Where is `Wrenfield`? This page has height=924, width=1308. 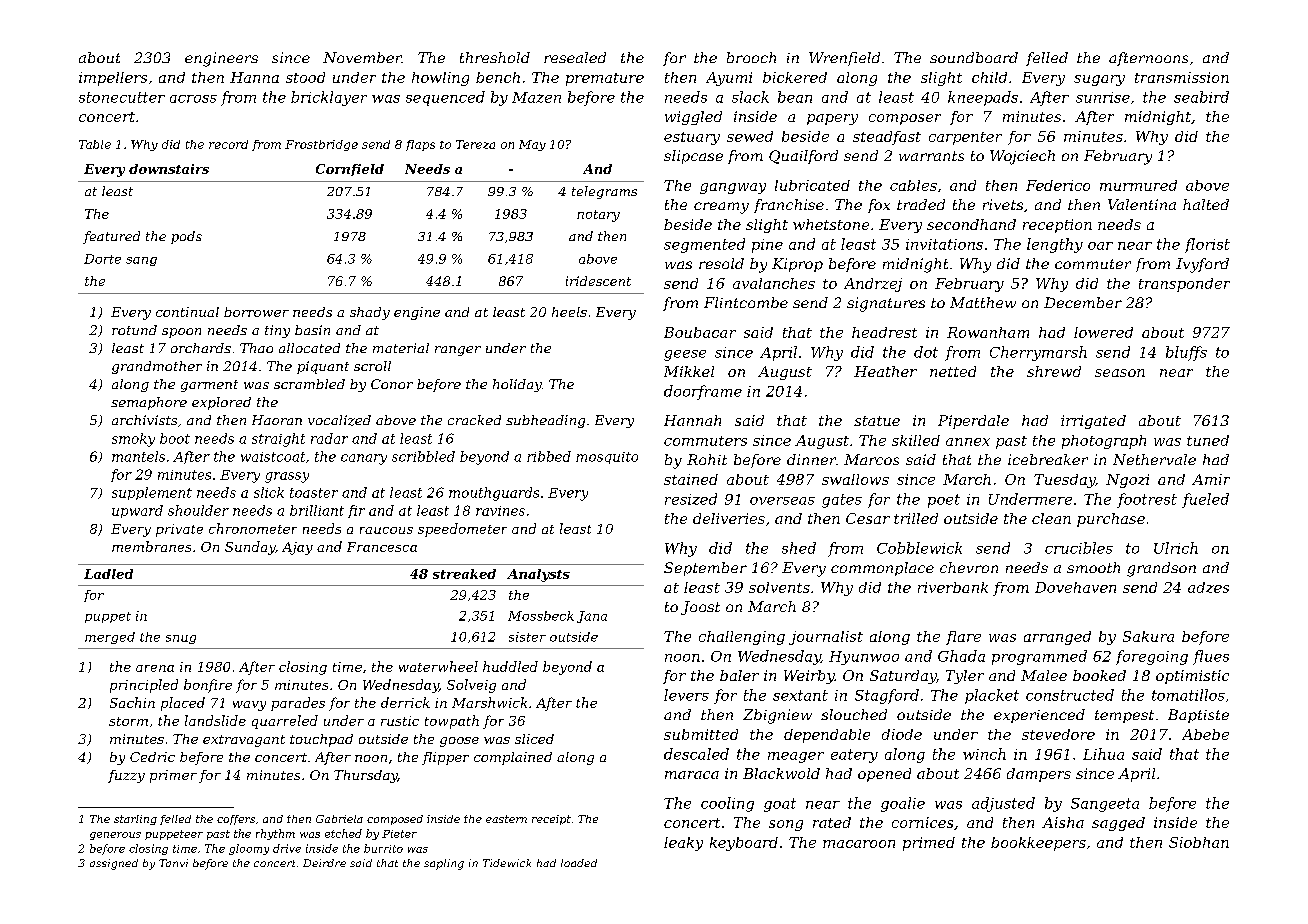 Wrenfield is located at coordinates (844, 59).
